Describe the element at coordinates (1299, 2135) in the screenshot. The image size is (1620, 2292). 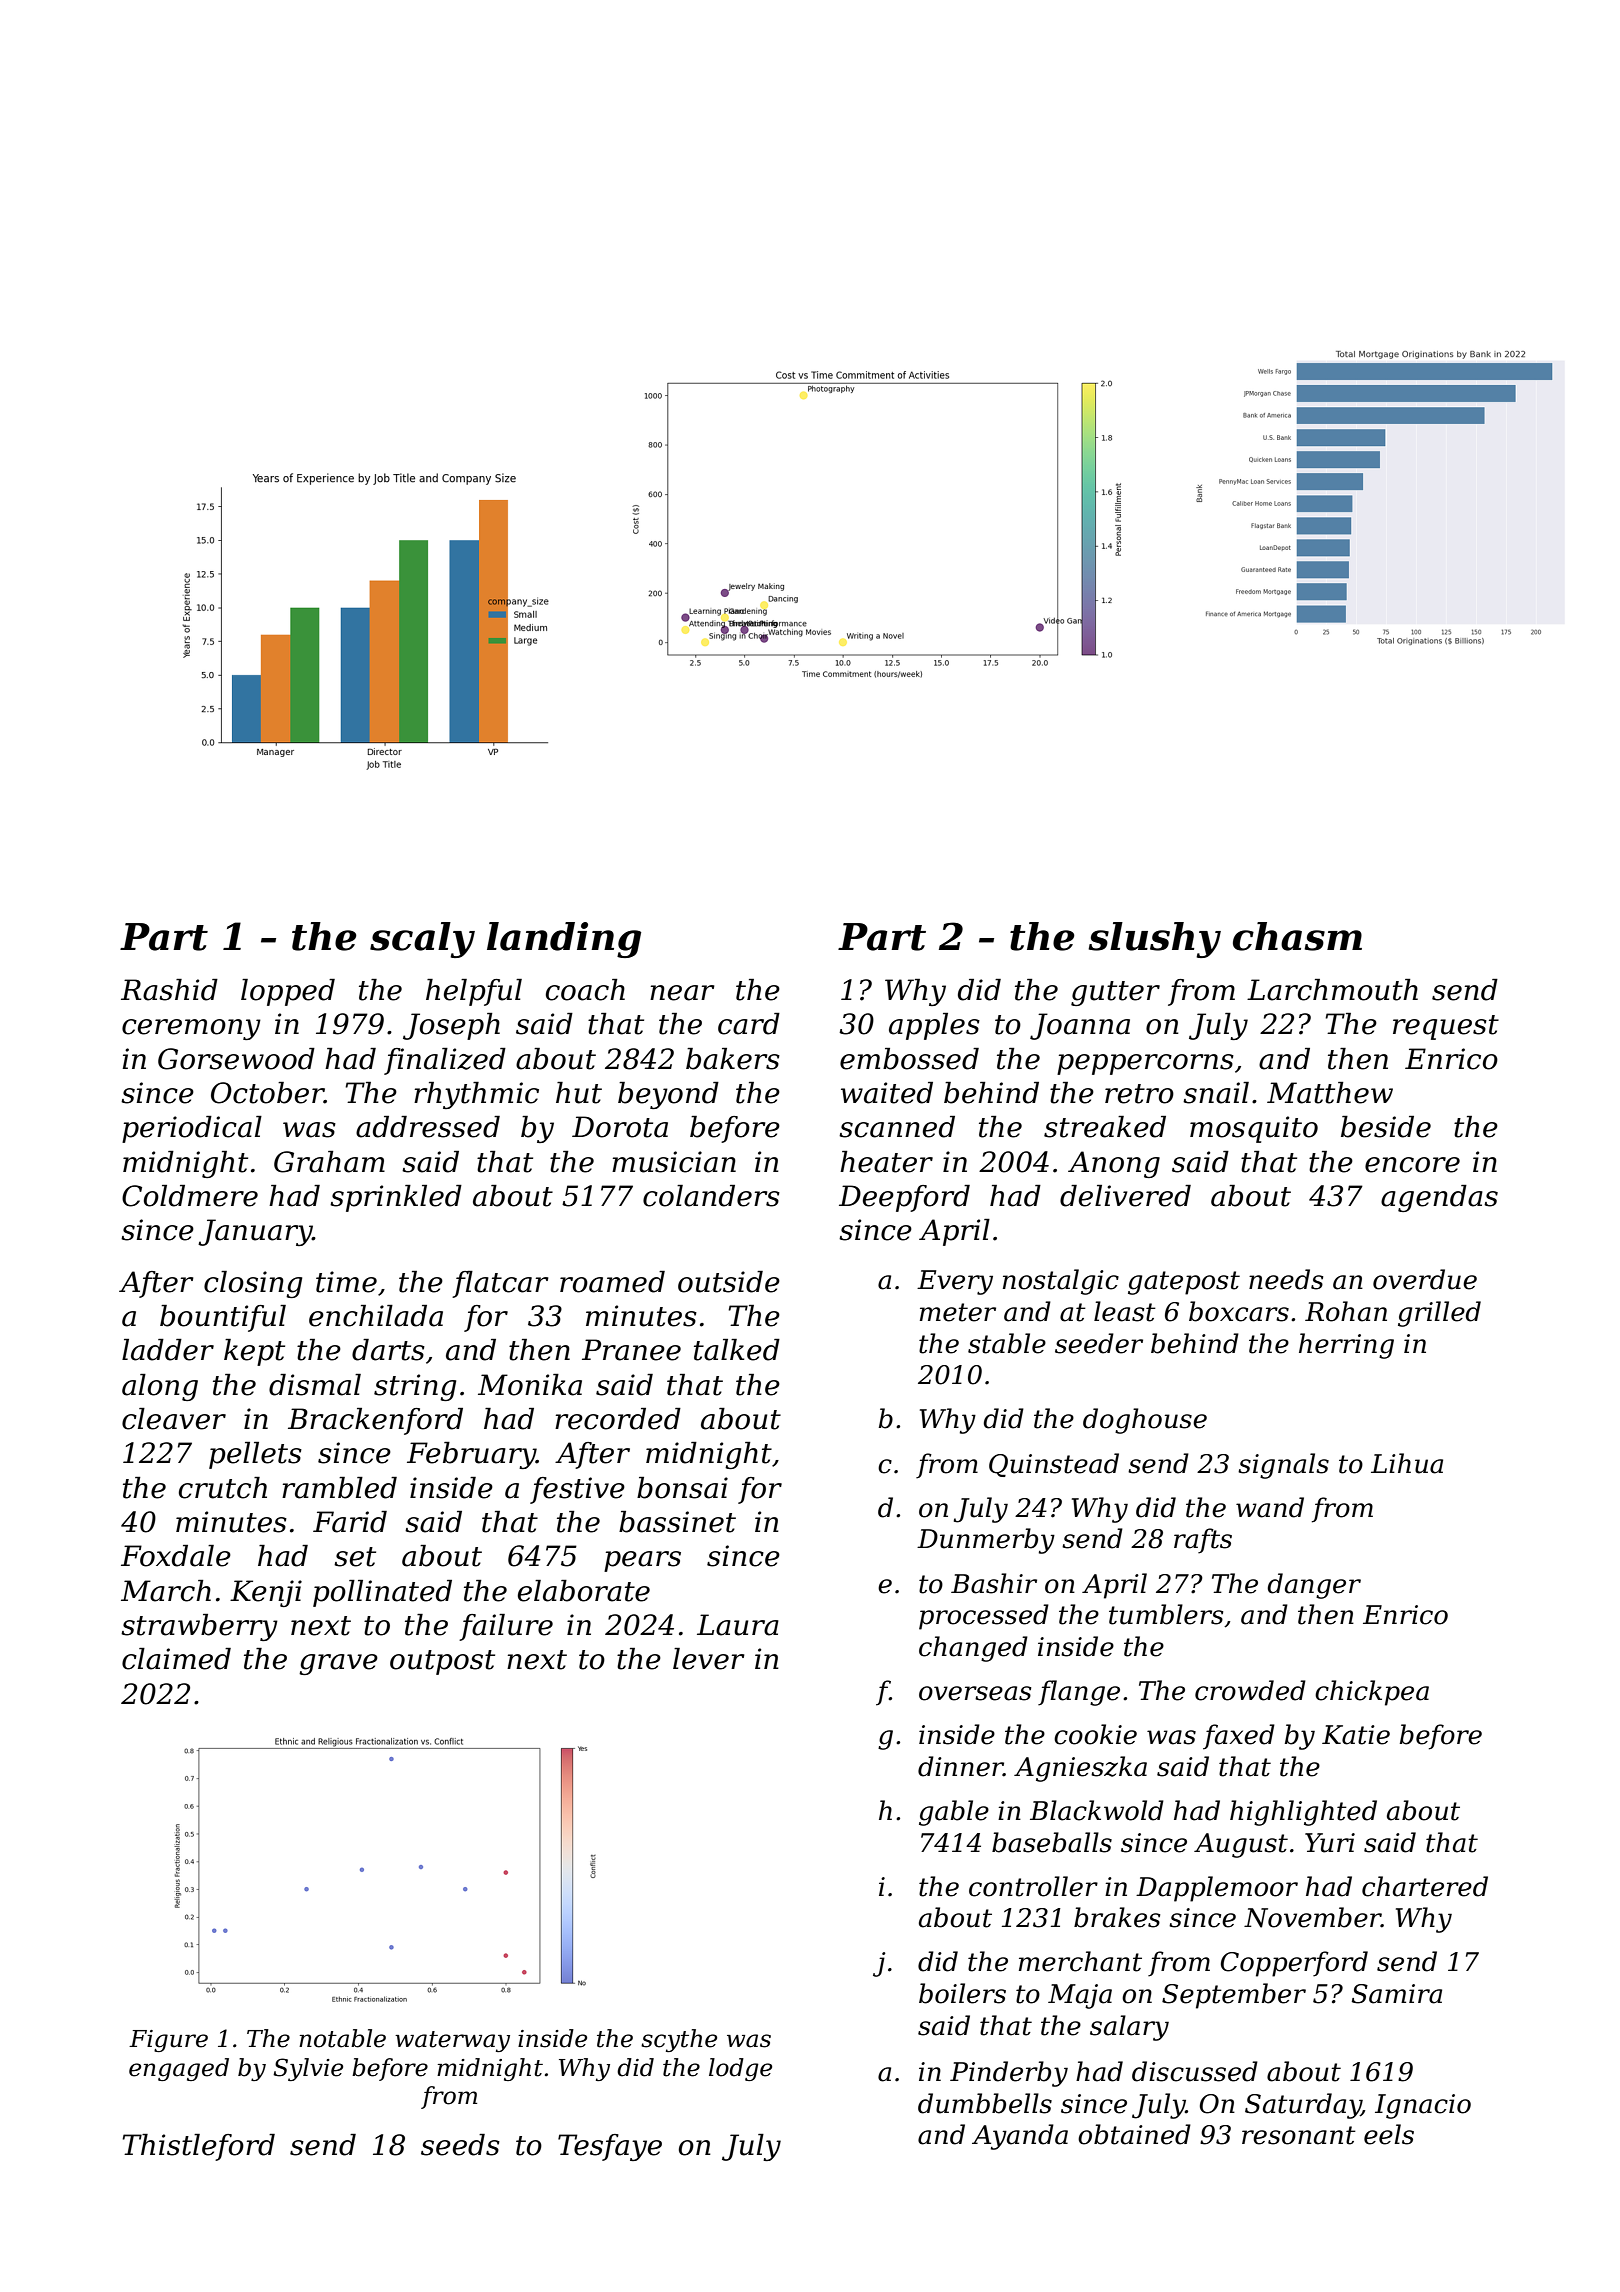
I see `resonant` at that location.
